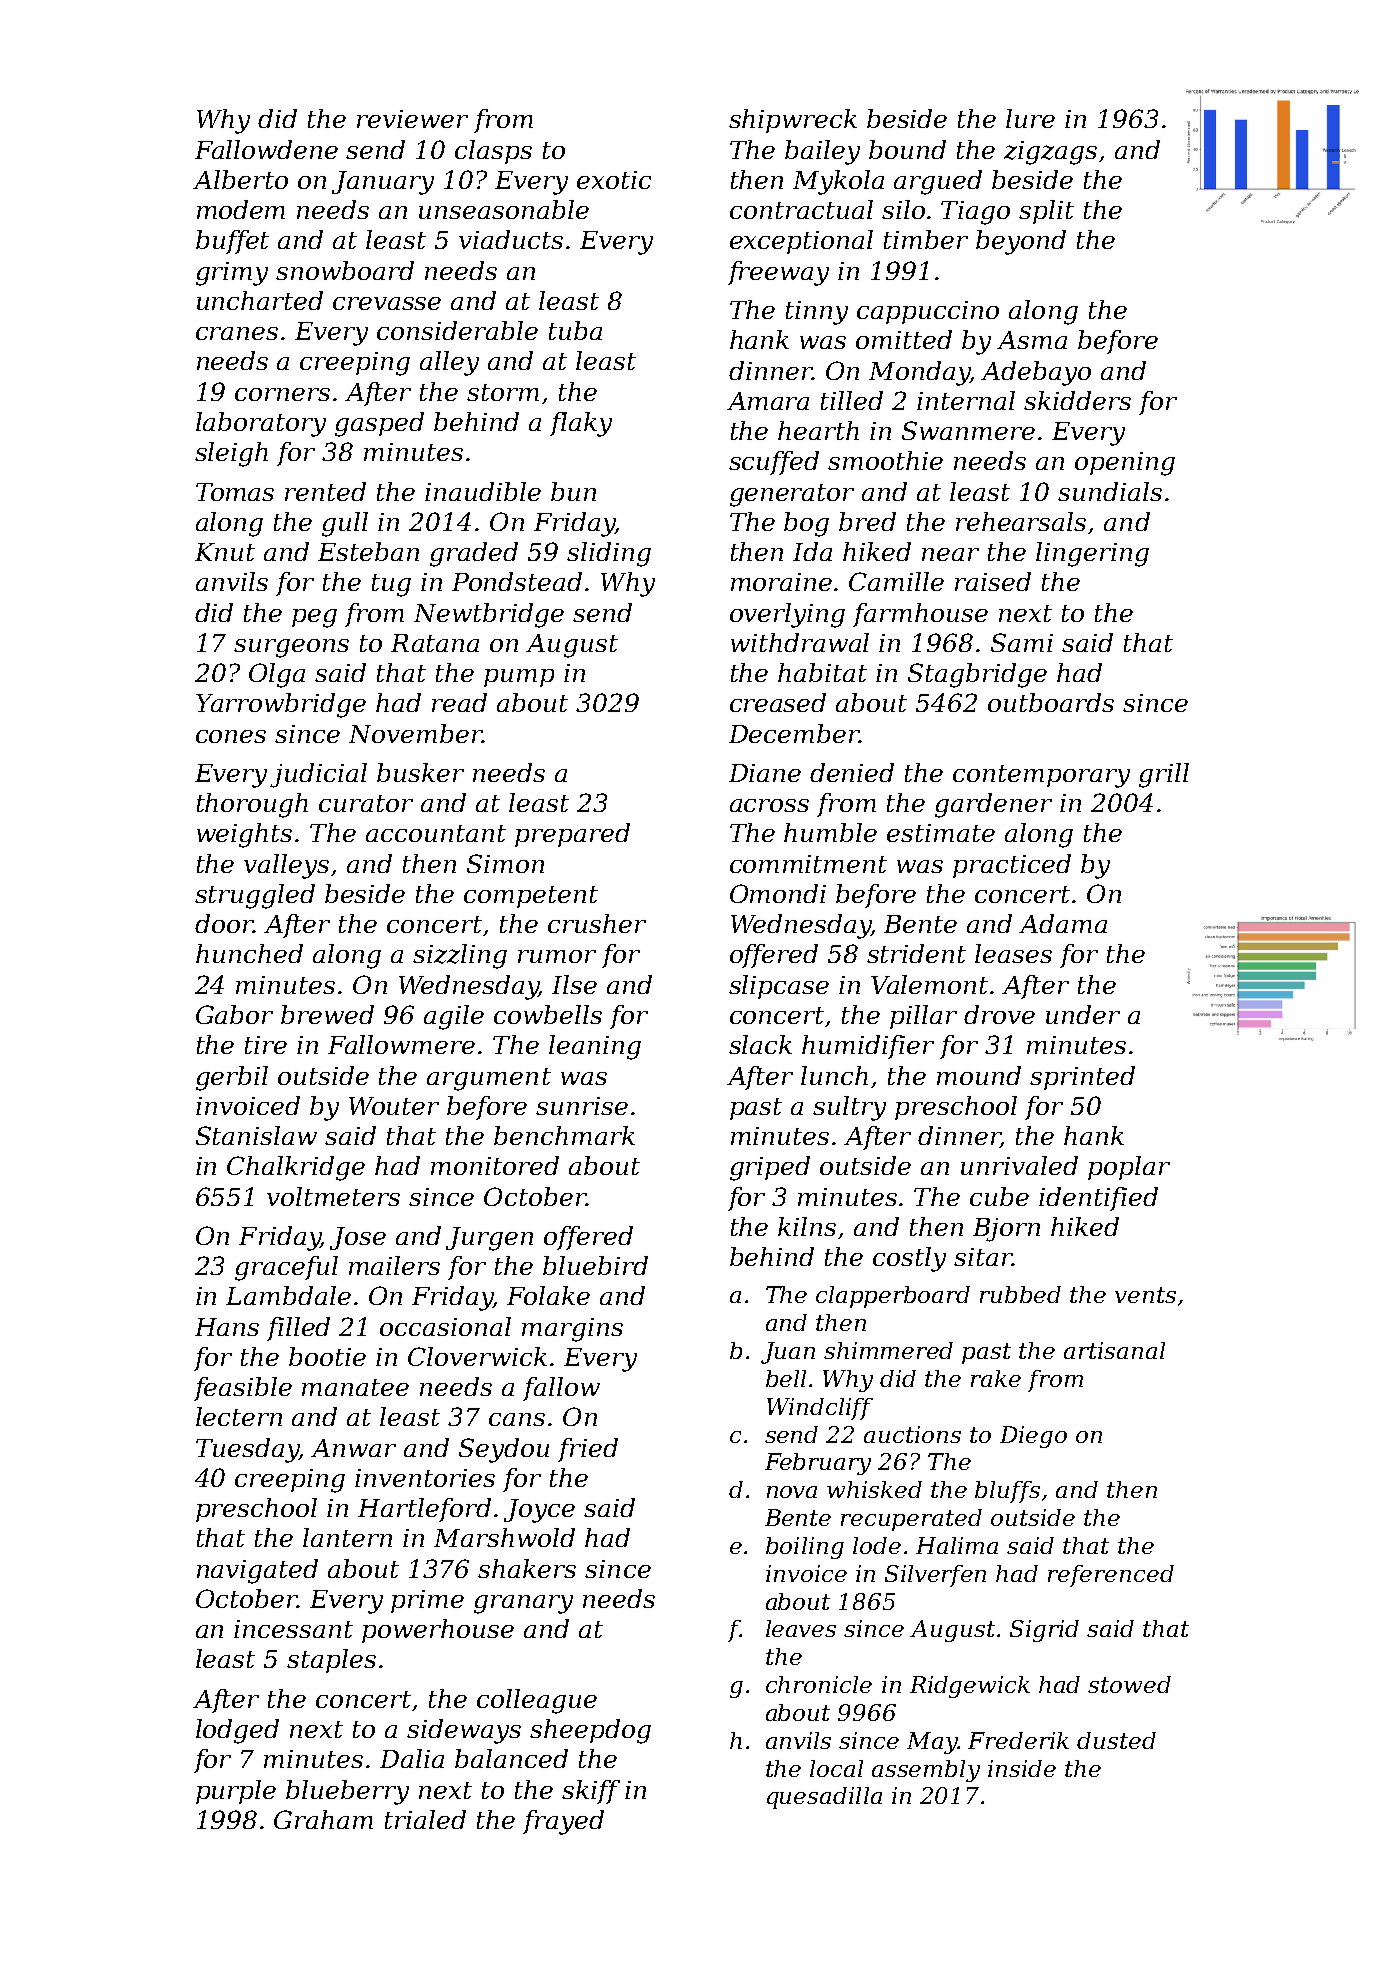 The width and height of the screenshot is (1386, 1969). Describe the element at coordinates (412, 119) in the screenshot. I see `reviewer` at that location.
